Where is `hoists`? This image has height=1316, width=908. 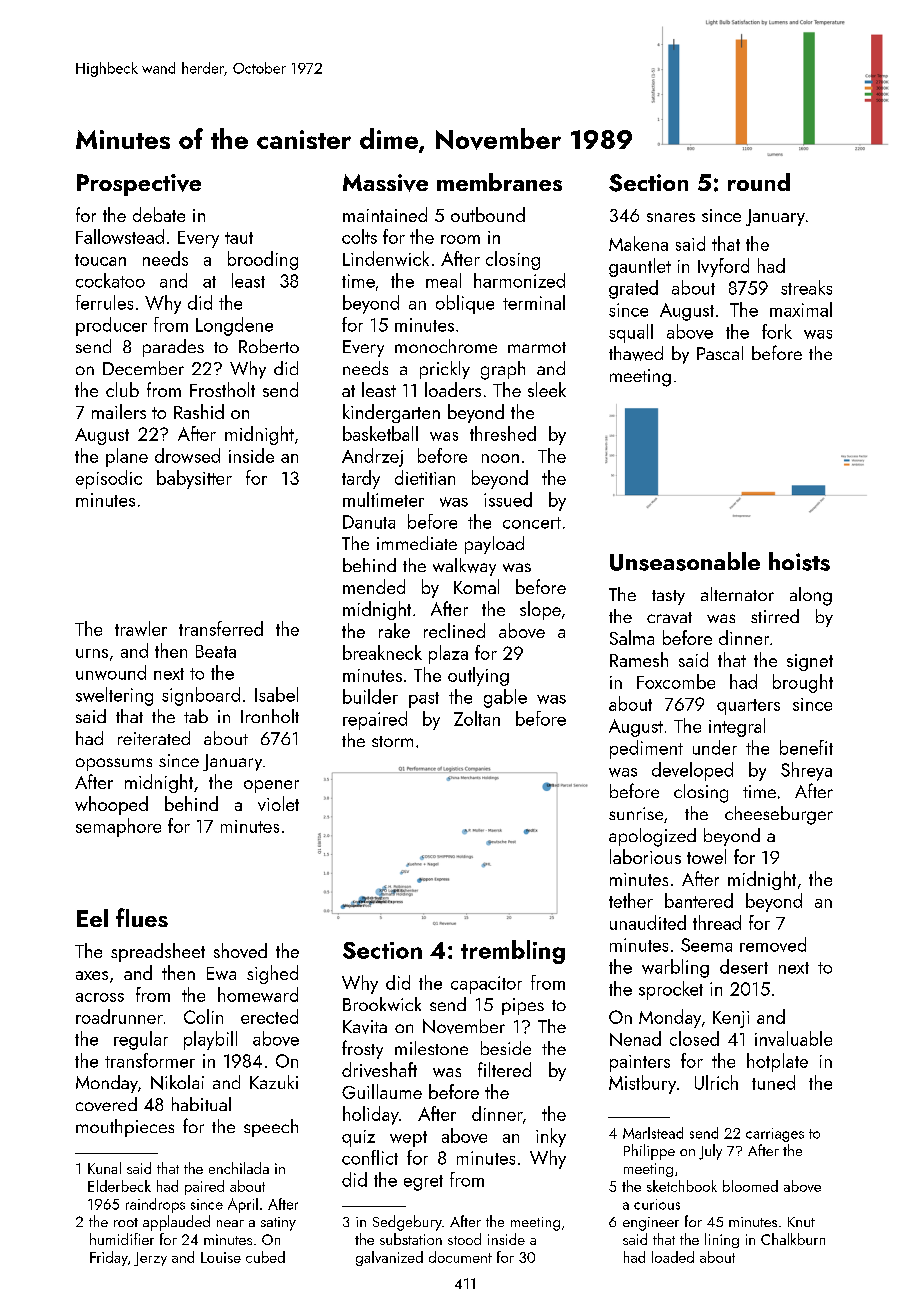
hoists is located at coordinates (799, 561).
